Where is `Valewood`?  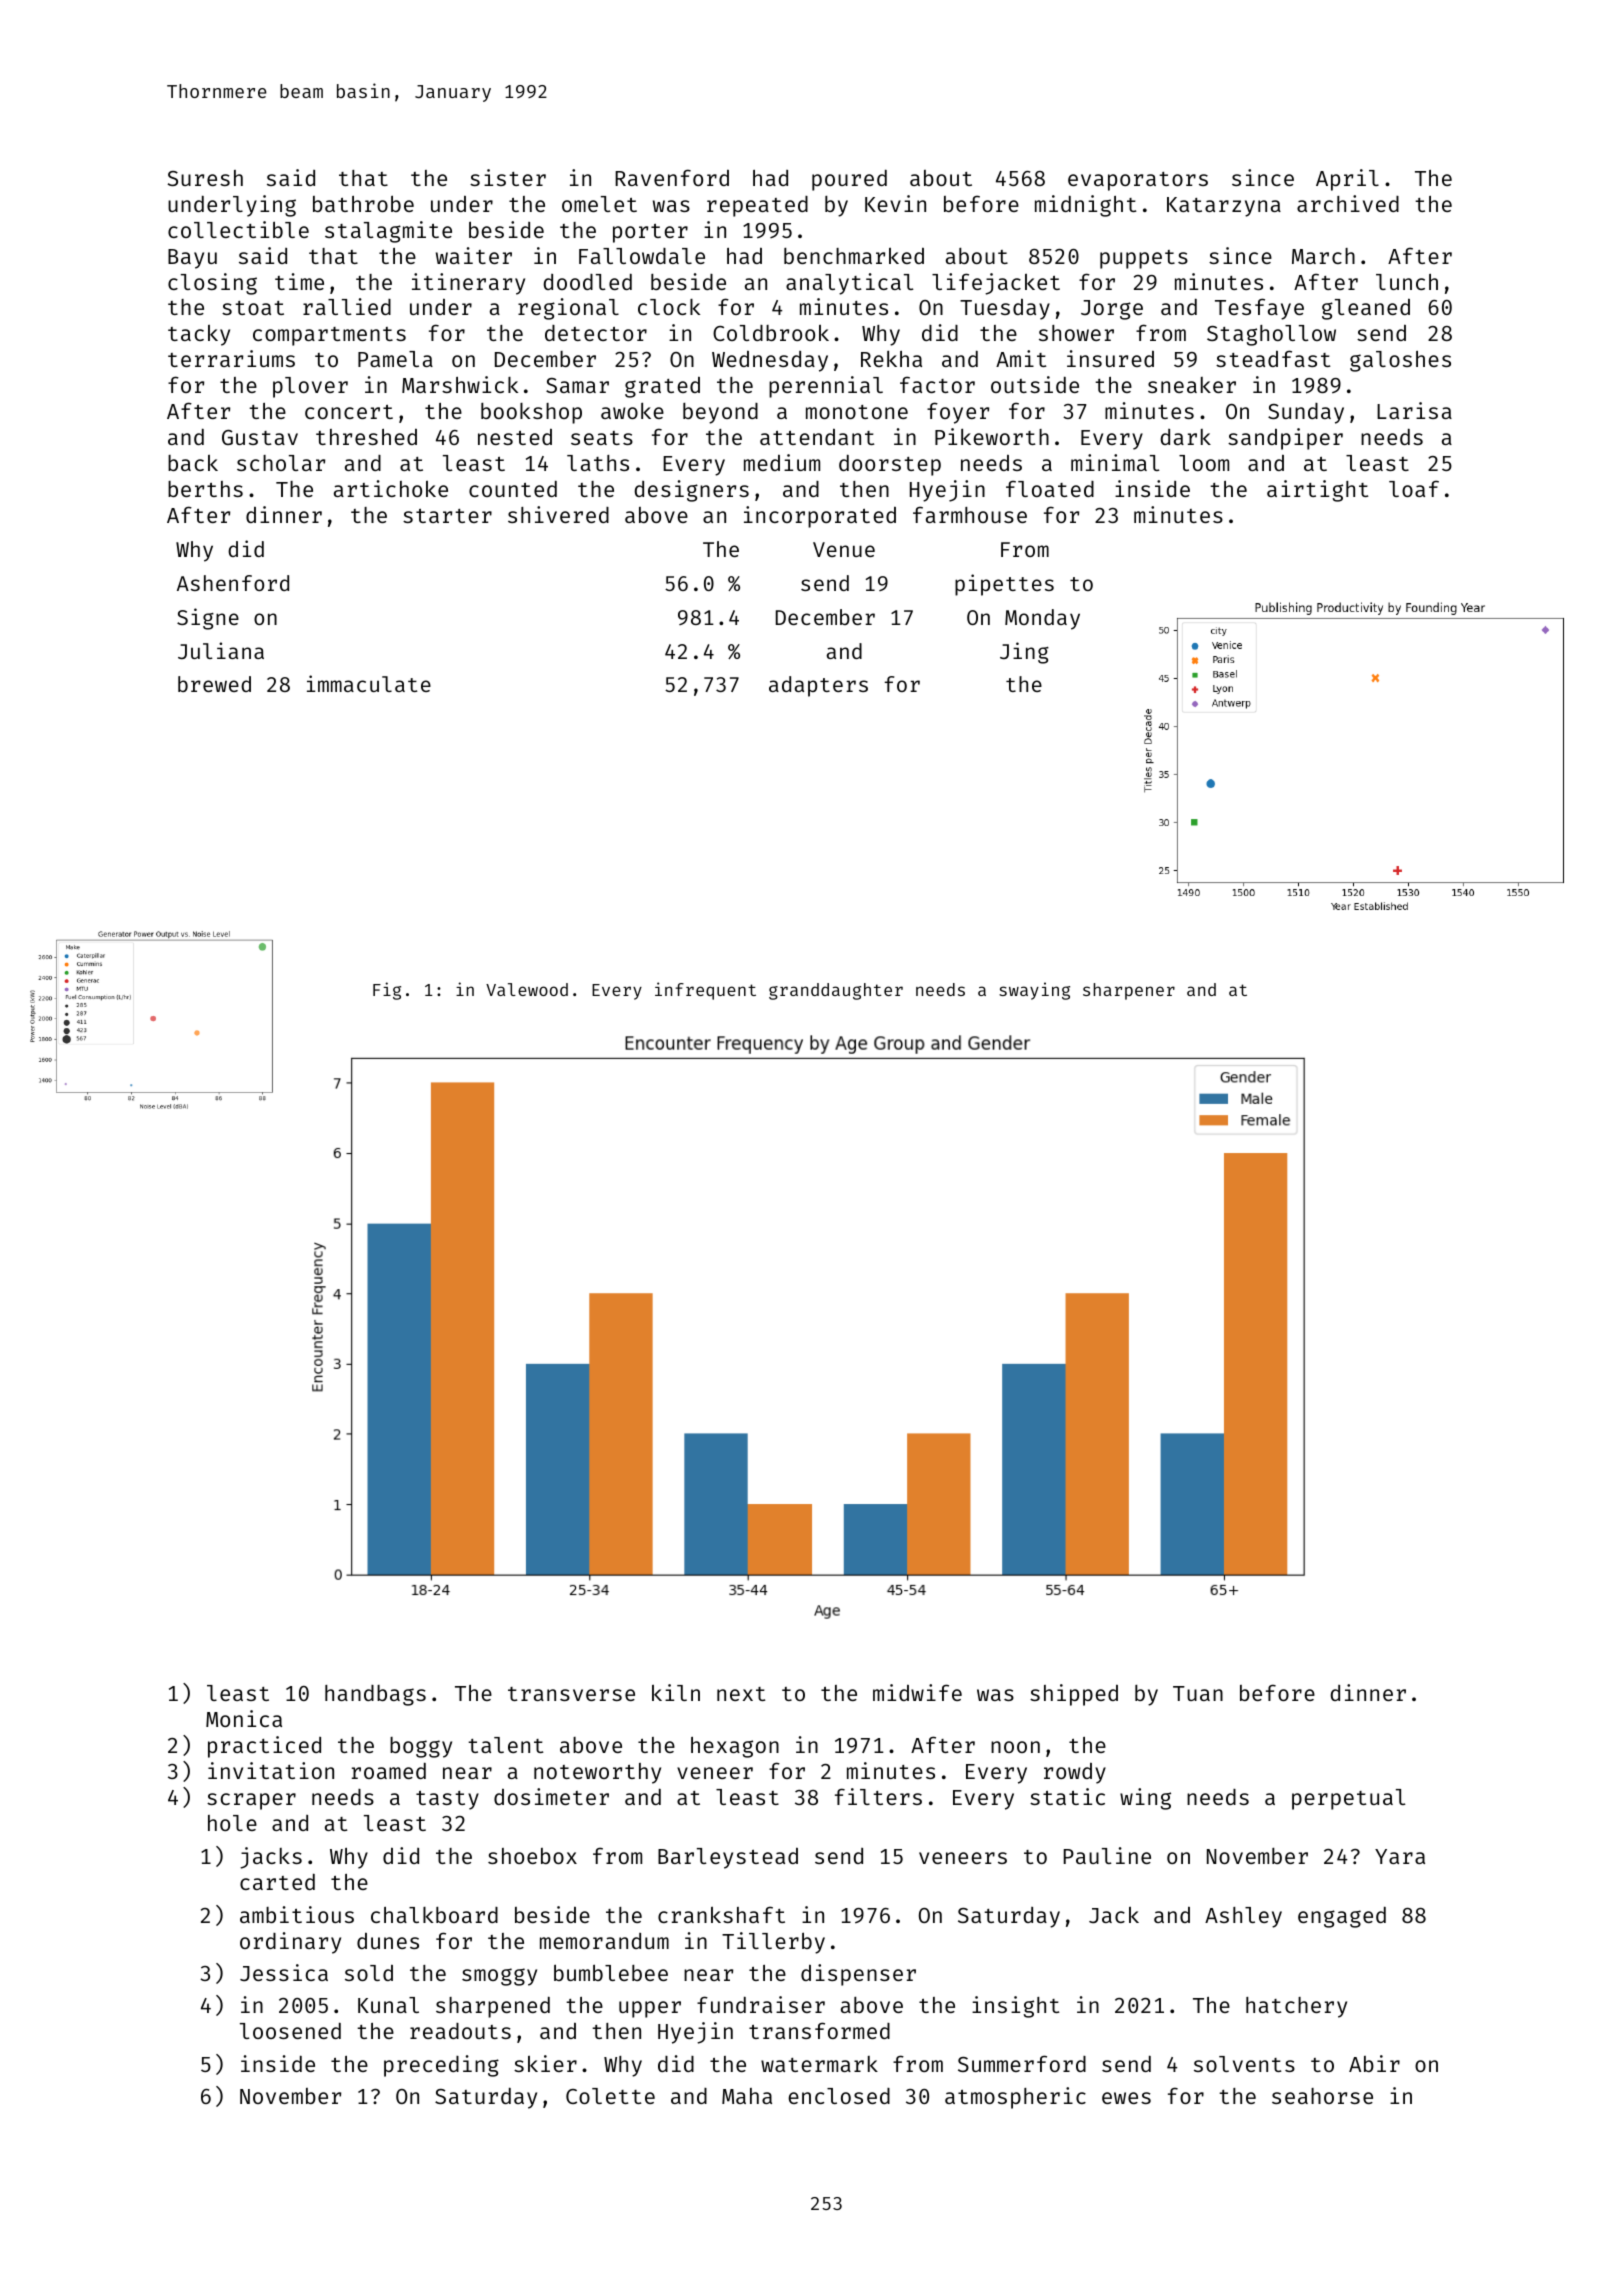
Valewood is located at coordinates (527, 989).
